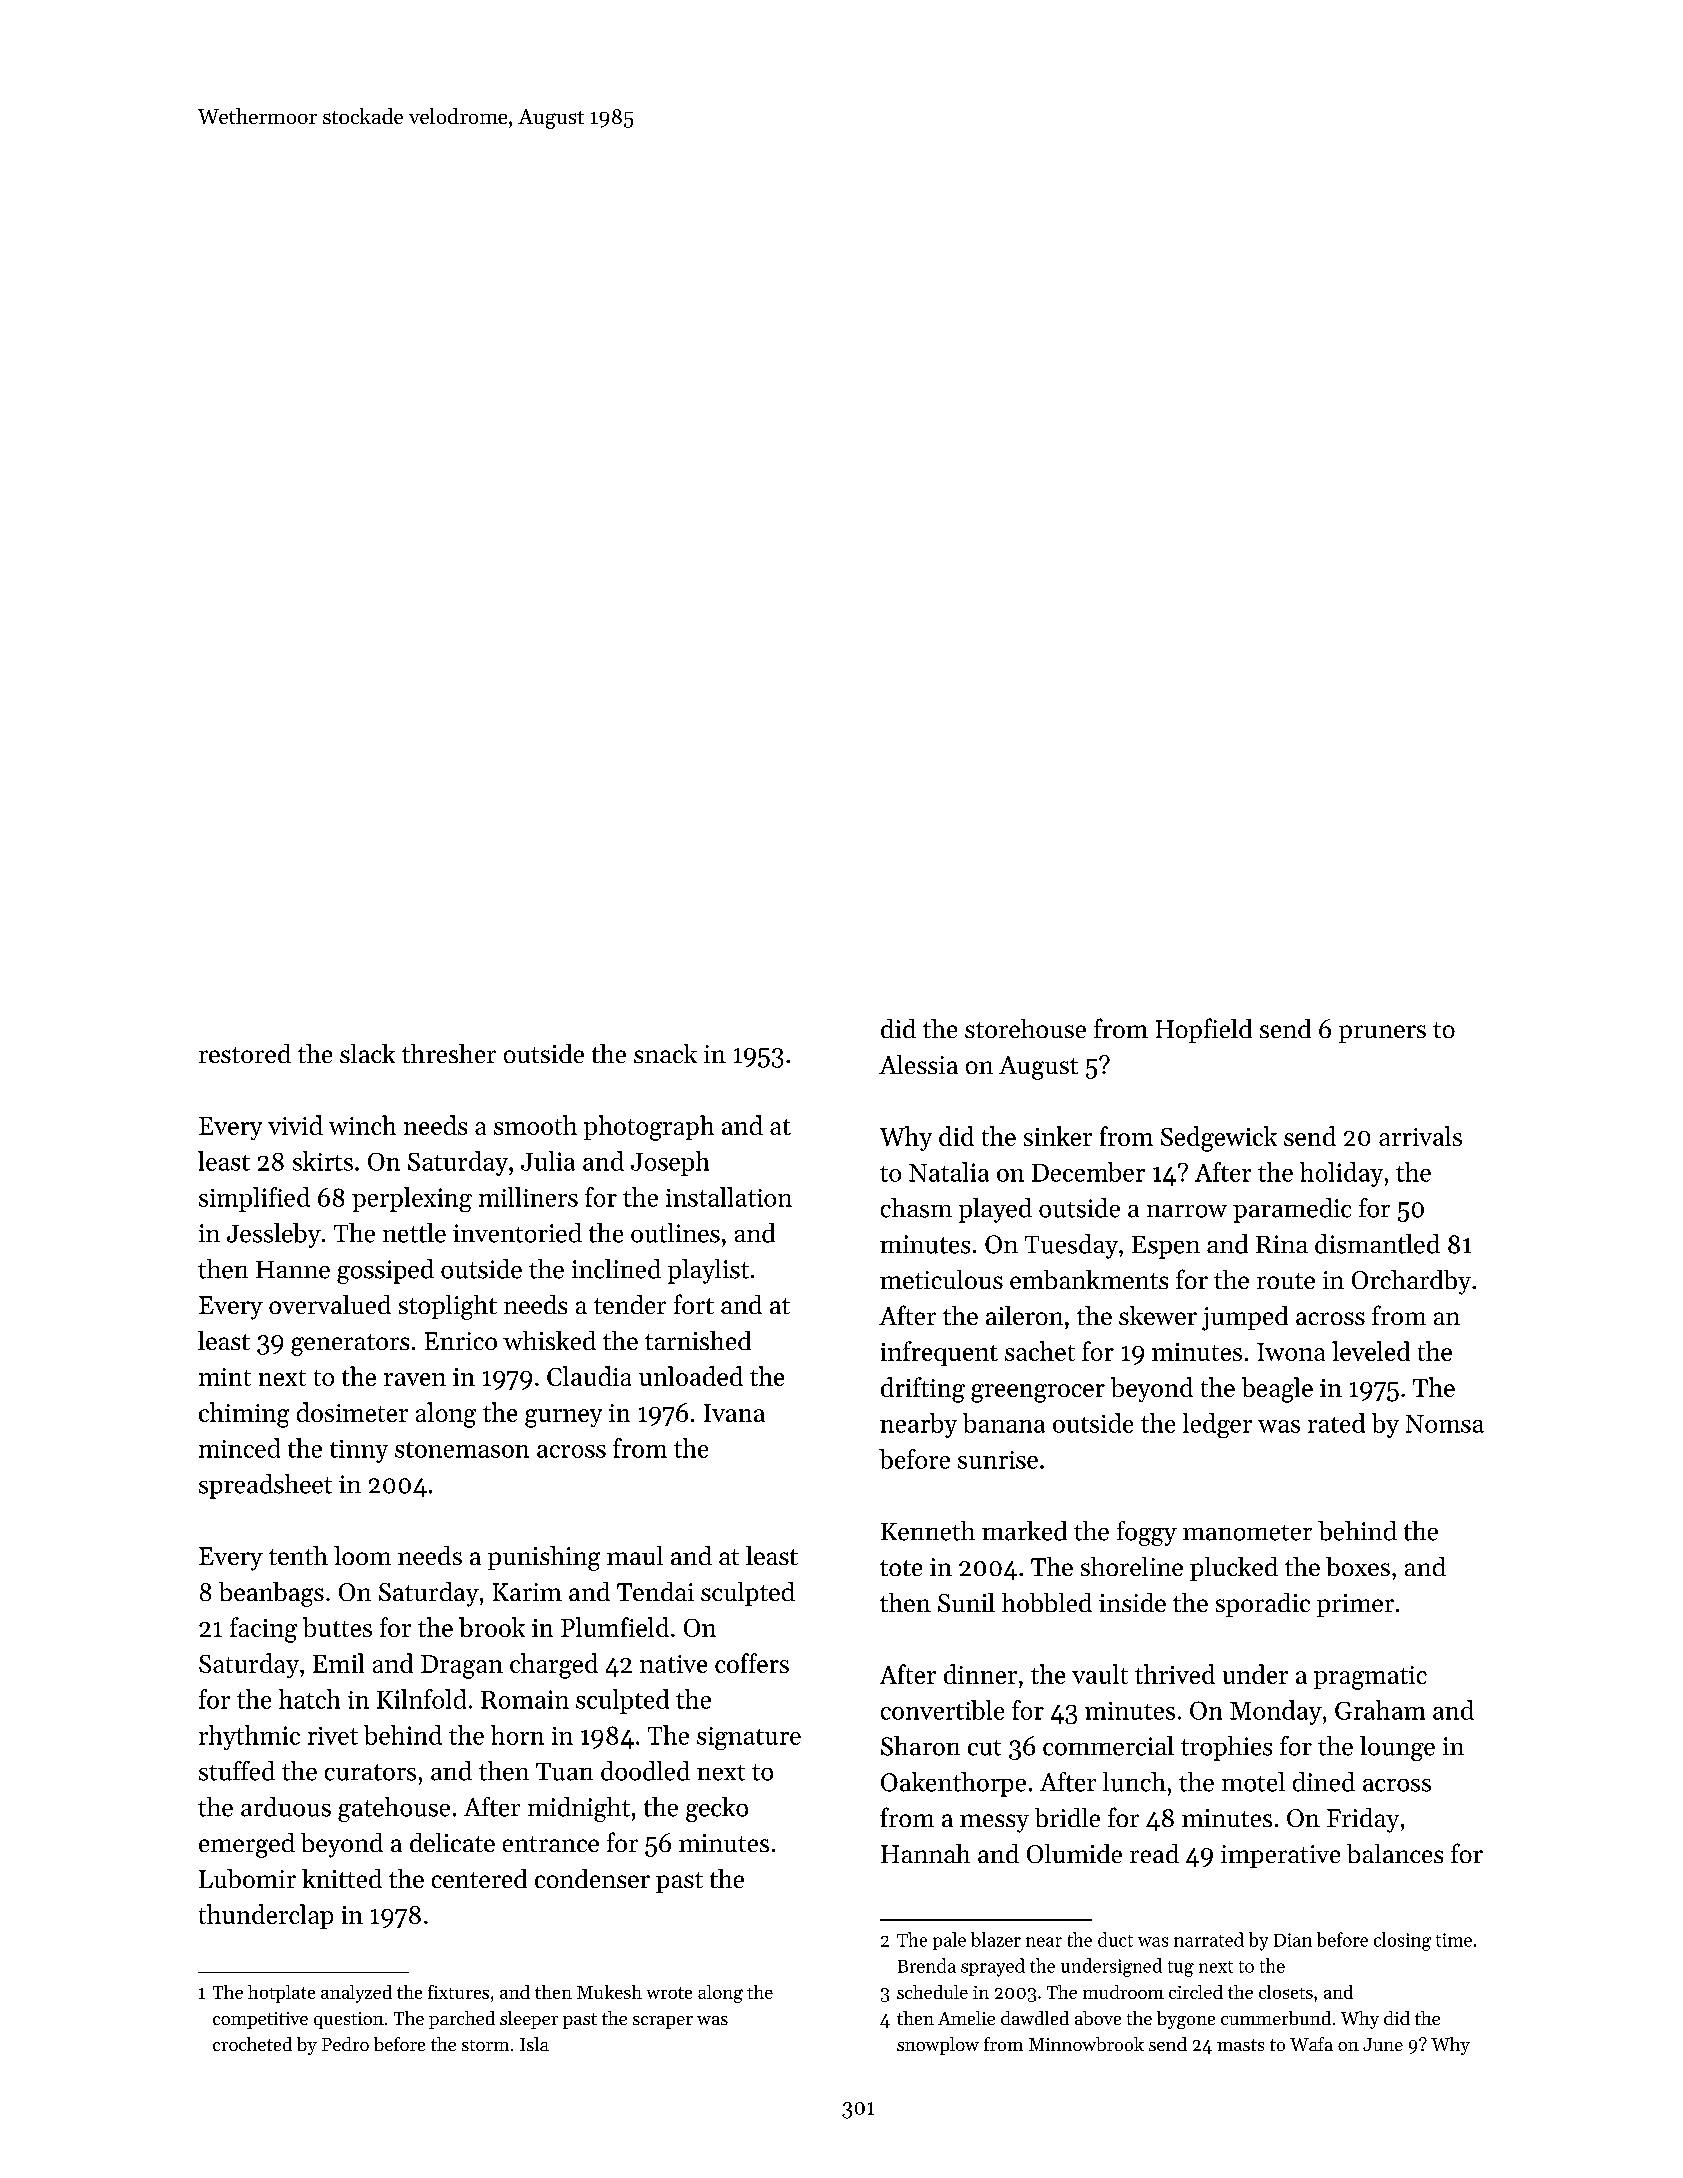 This image has height=2178, width=1683. Describe the element at coordinates (1311, 2044) in the image. I see `Wafa` at that location.
